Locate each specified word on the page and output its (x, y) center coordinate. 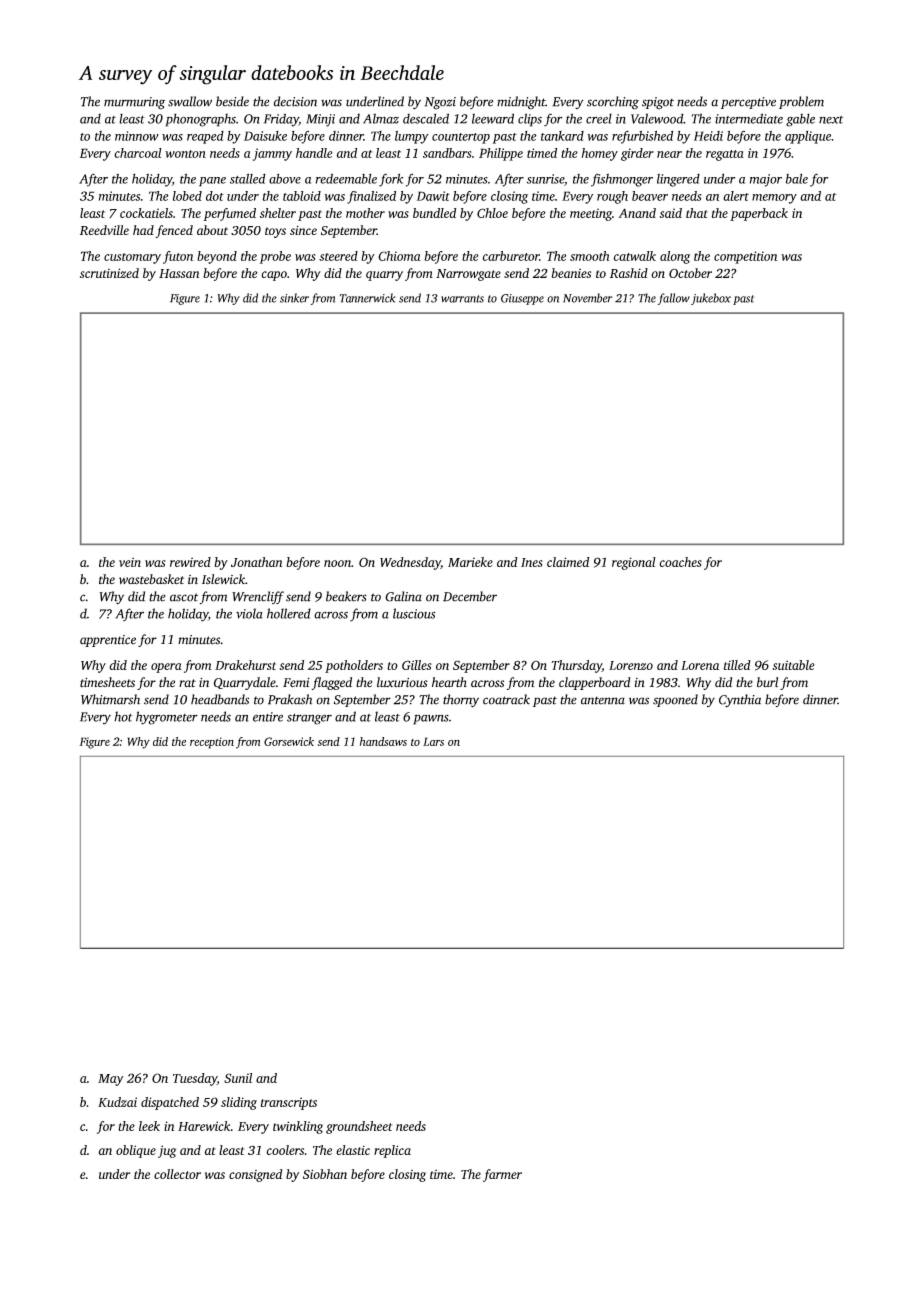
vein (130, 562)
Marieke (470, 562)
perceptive (748, 103)
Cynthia (740, 700)
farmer (502, 1175)
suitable (794, 665)
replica (392, 1151)
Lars (433, 741)
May (111, 1080)
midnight (521, 103)
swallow (190, 101)
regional (634, 563)
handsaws (383, 741)
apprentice (108, 641)
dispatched (170, 1103)
